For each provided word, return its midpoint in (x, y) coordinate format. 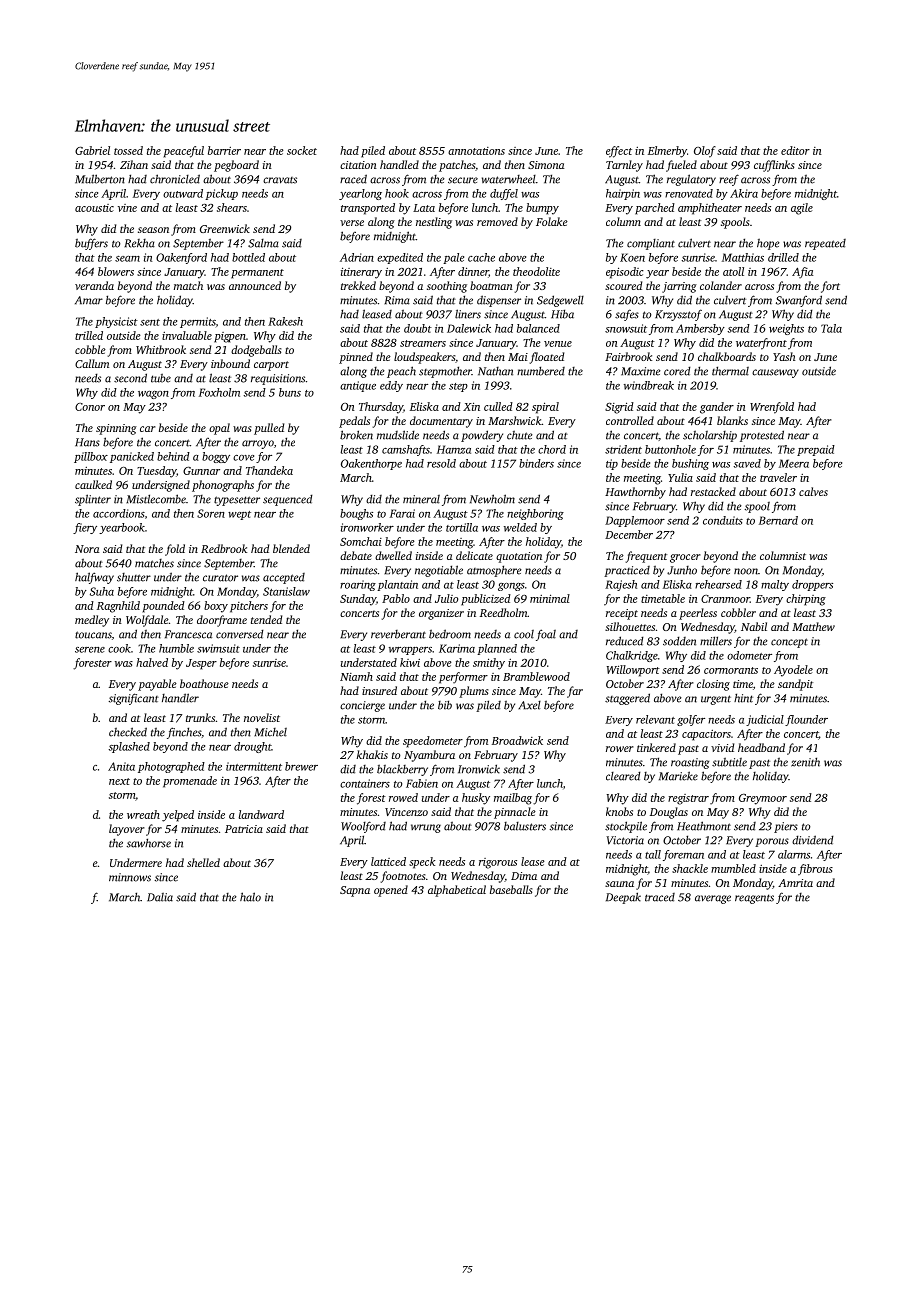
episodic (625, 273)
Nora (87, 549)
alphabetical (457, 891)
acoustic (94, 208)
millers (716, 641)
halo (250, 897)
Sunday (358, 600)
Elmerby (667, 152)
